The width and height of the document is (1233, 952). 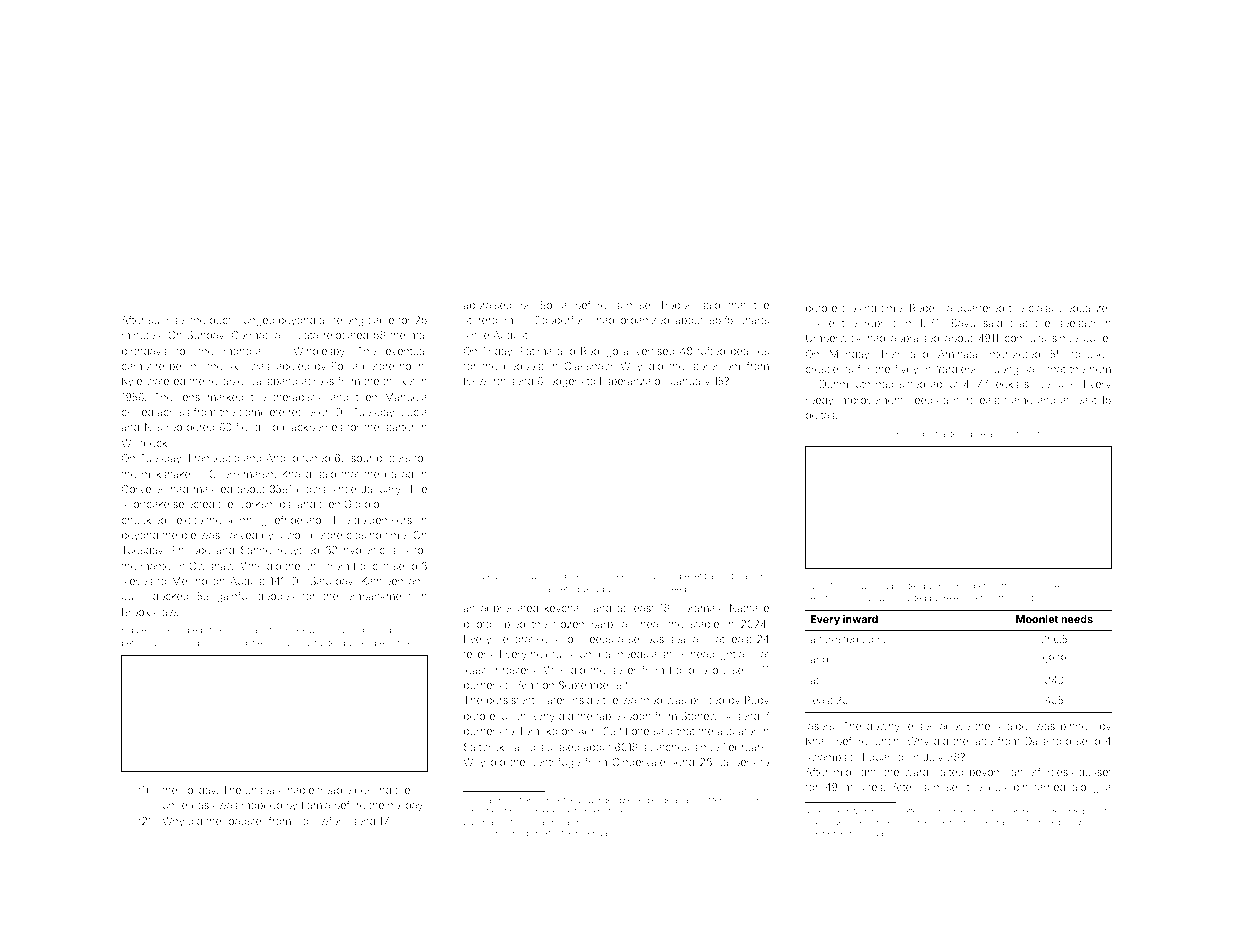 What do you see at coordinates (251, 335) in the document?
I see `Cormac` at bounding box center [251, 335].
